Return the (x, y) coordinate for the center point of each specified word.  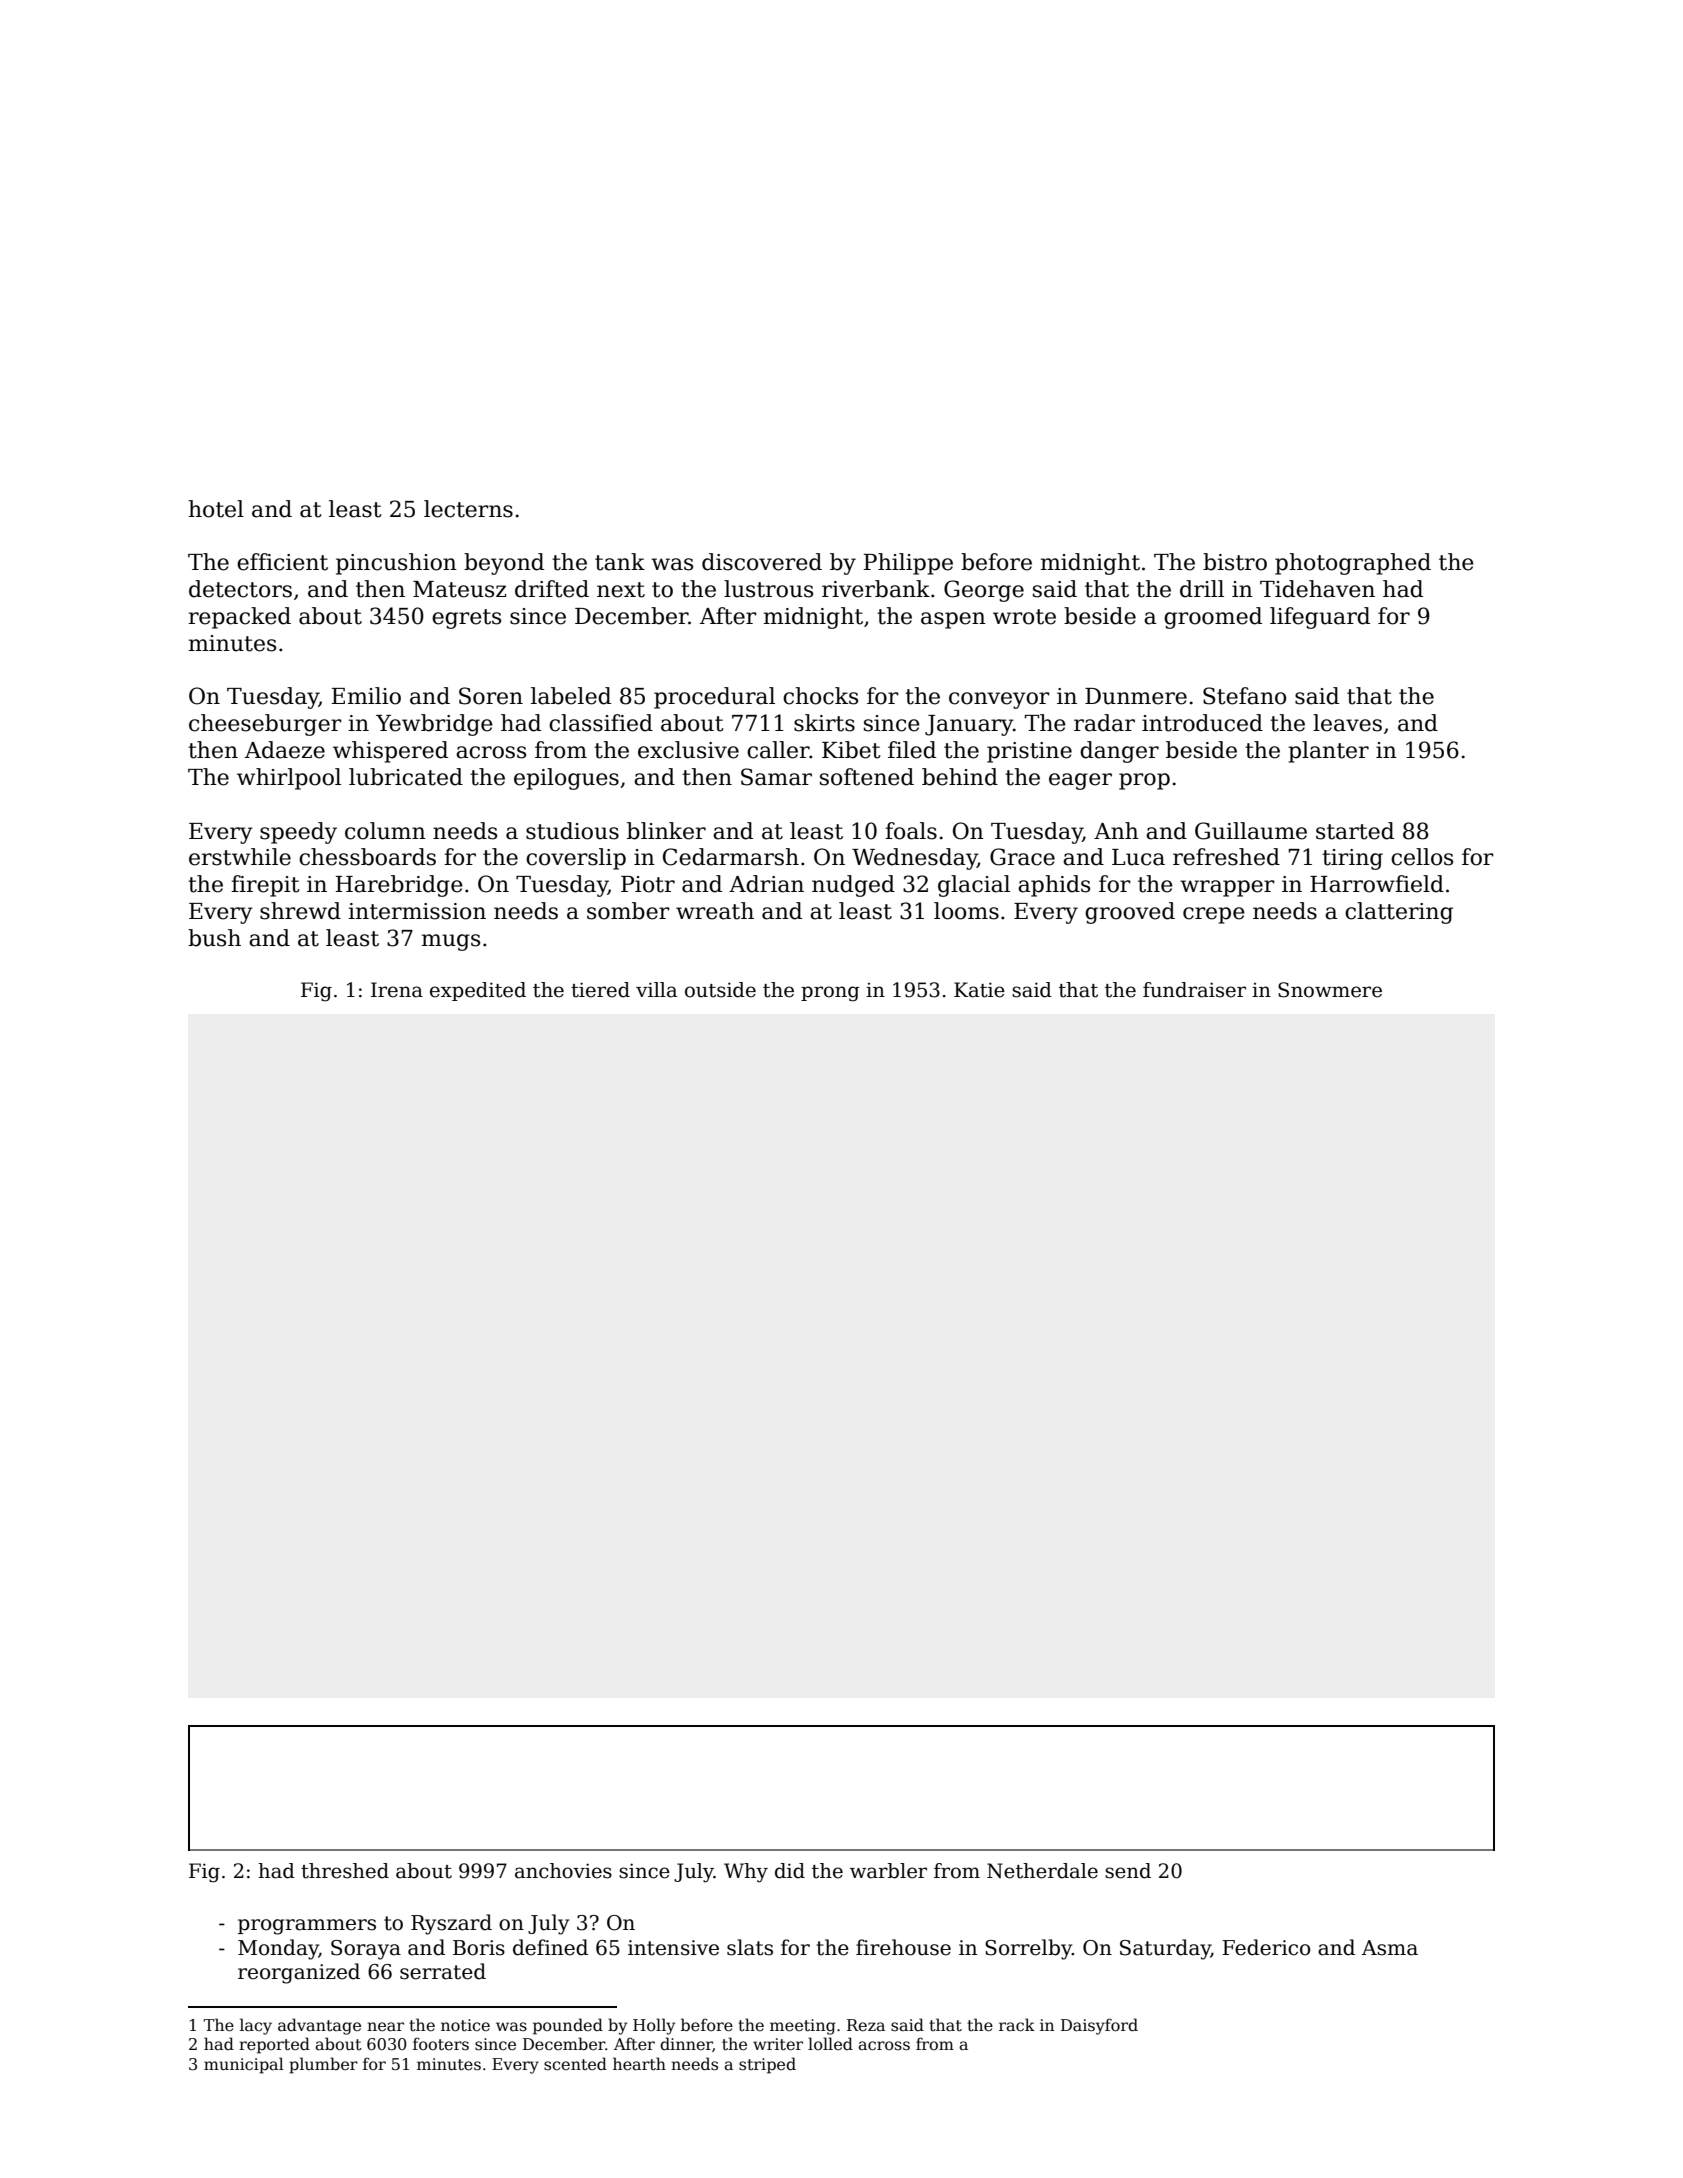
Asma (1390, 1948)
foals (911, 831)
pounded (568, 2026)
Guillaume (1251, 831)
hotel (216, 509)
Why (746, 1873)
